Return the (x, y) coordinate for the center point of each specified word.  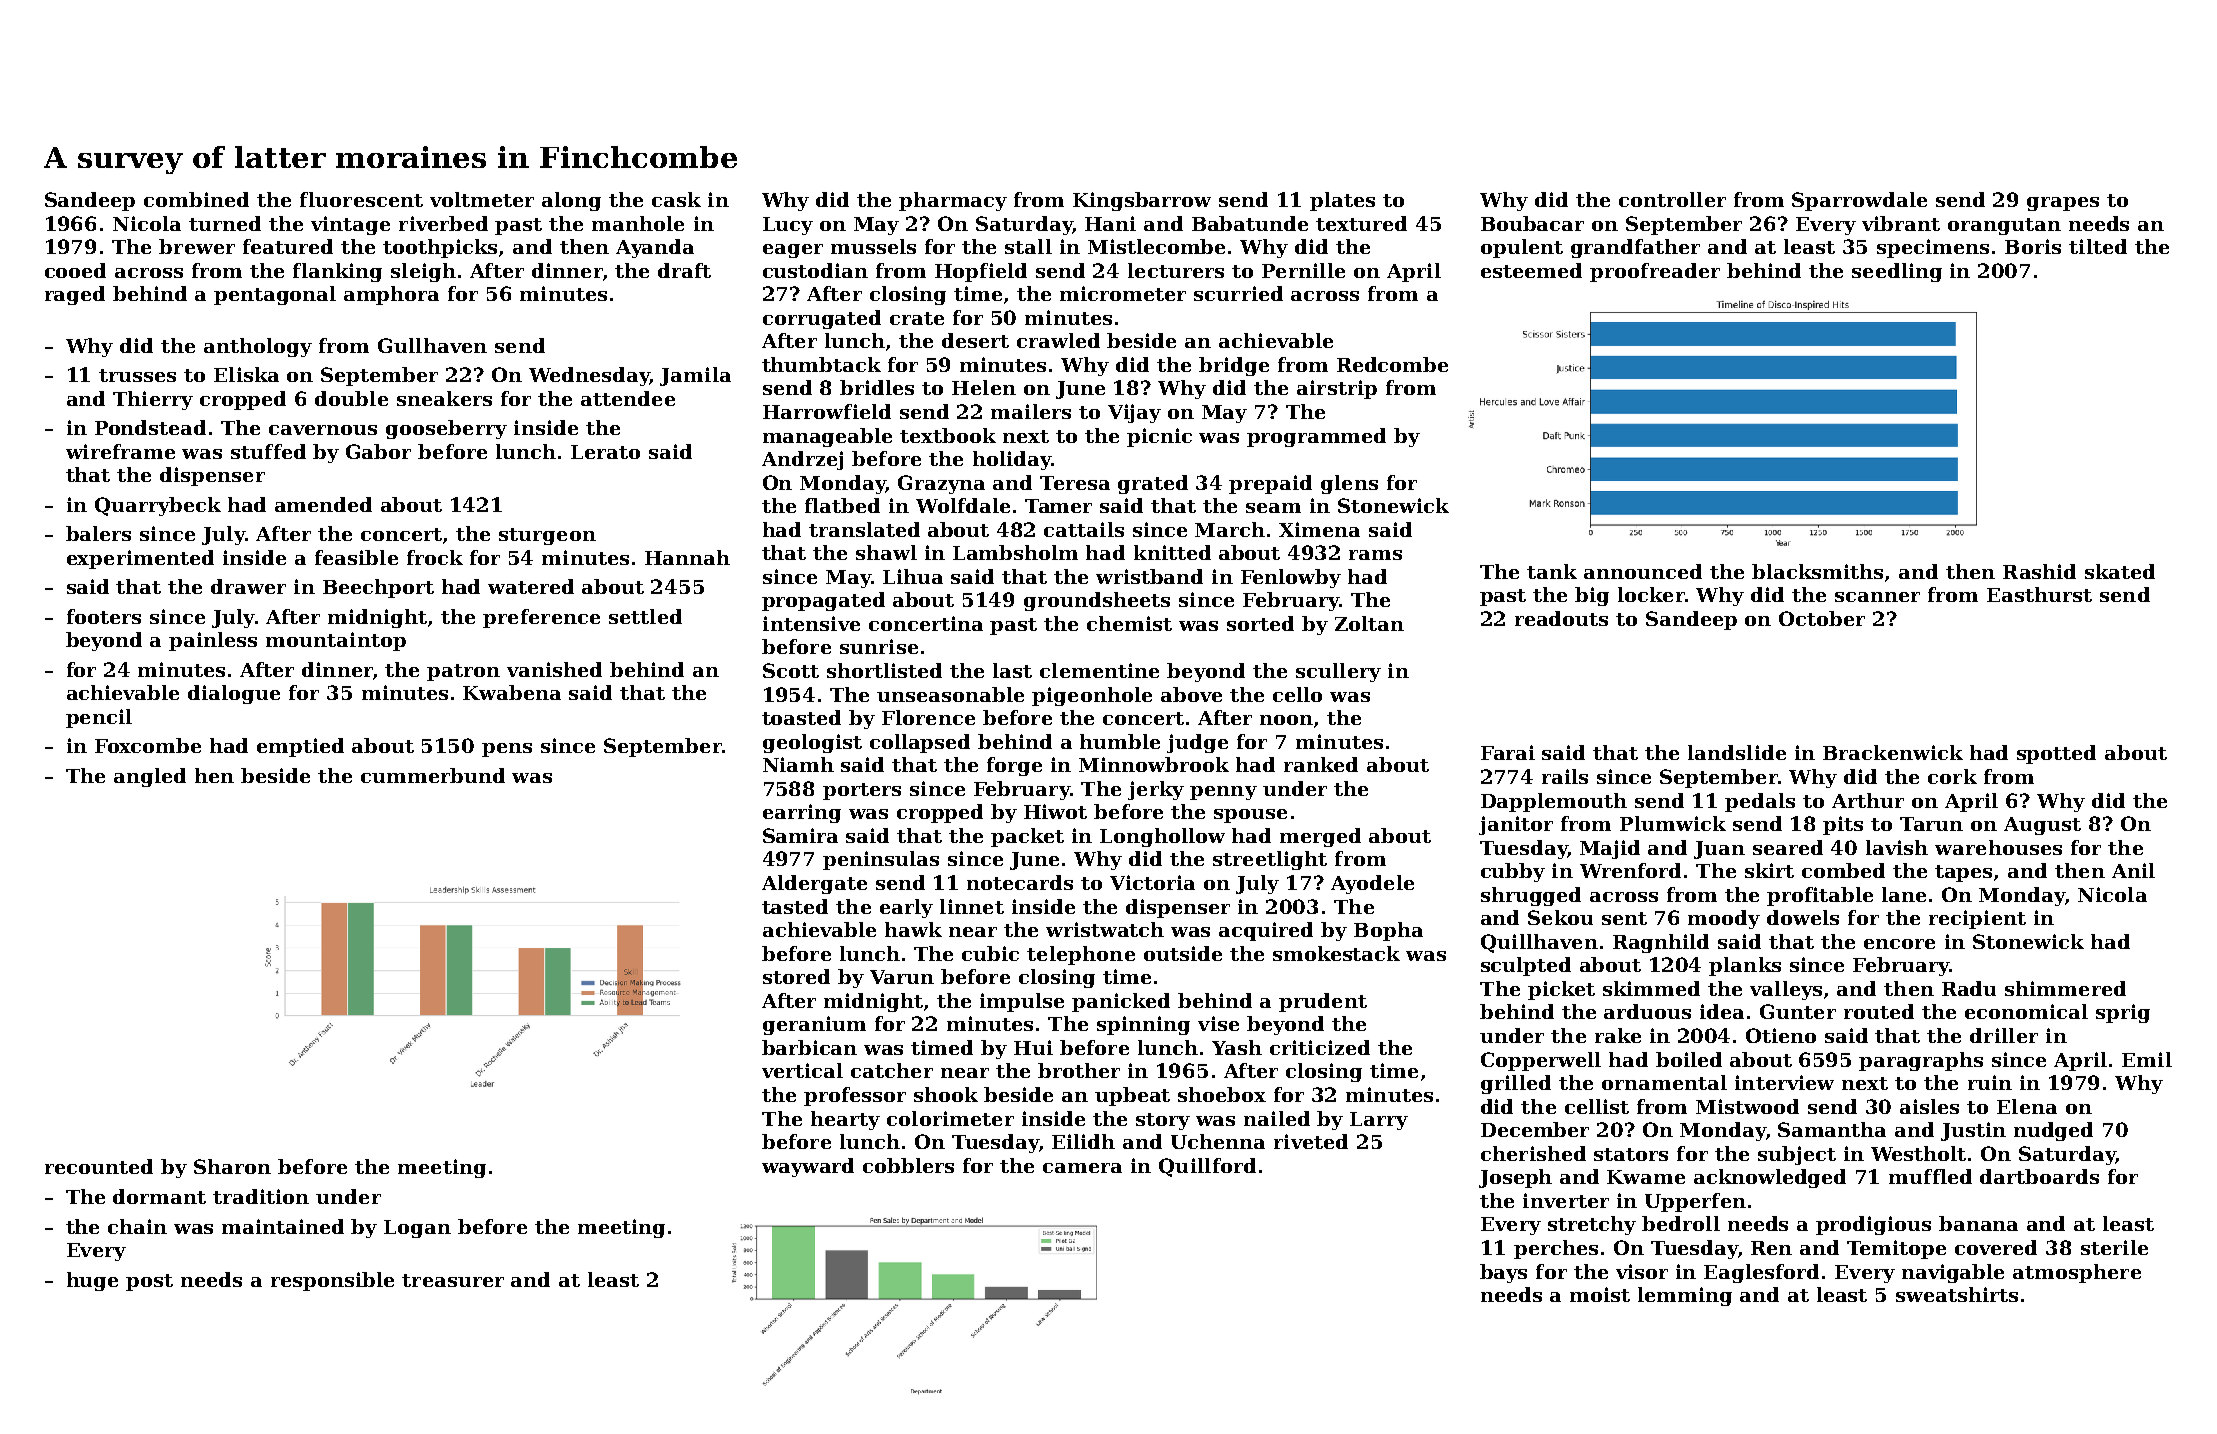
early (906, 908)
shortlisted (884, 670)
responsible (332, 1281)
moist (1600, 1294)
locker (1651, 594)
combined (196, 199)
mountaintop (336, 641)
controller (1672, 199)
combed (1843, 870)
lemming (1685, 1296)
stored (796, 976)
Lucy (788, 226)
